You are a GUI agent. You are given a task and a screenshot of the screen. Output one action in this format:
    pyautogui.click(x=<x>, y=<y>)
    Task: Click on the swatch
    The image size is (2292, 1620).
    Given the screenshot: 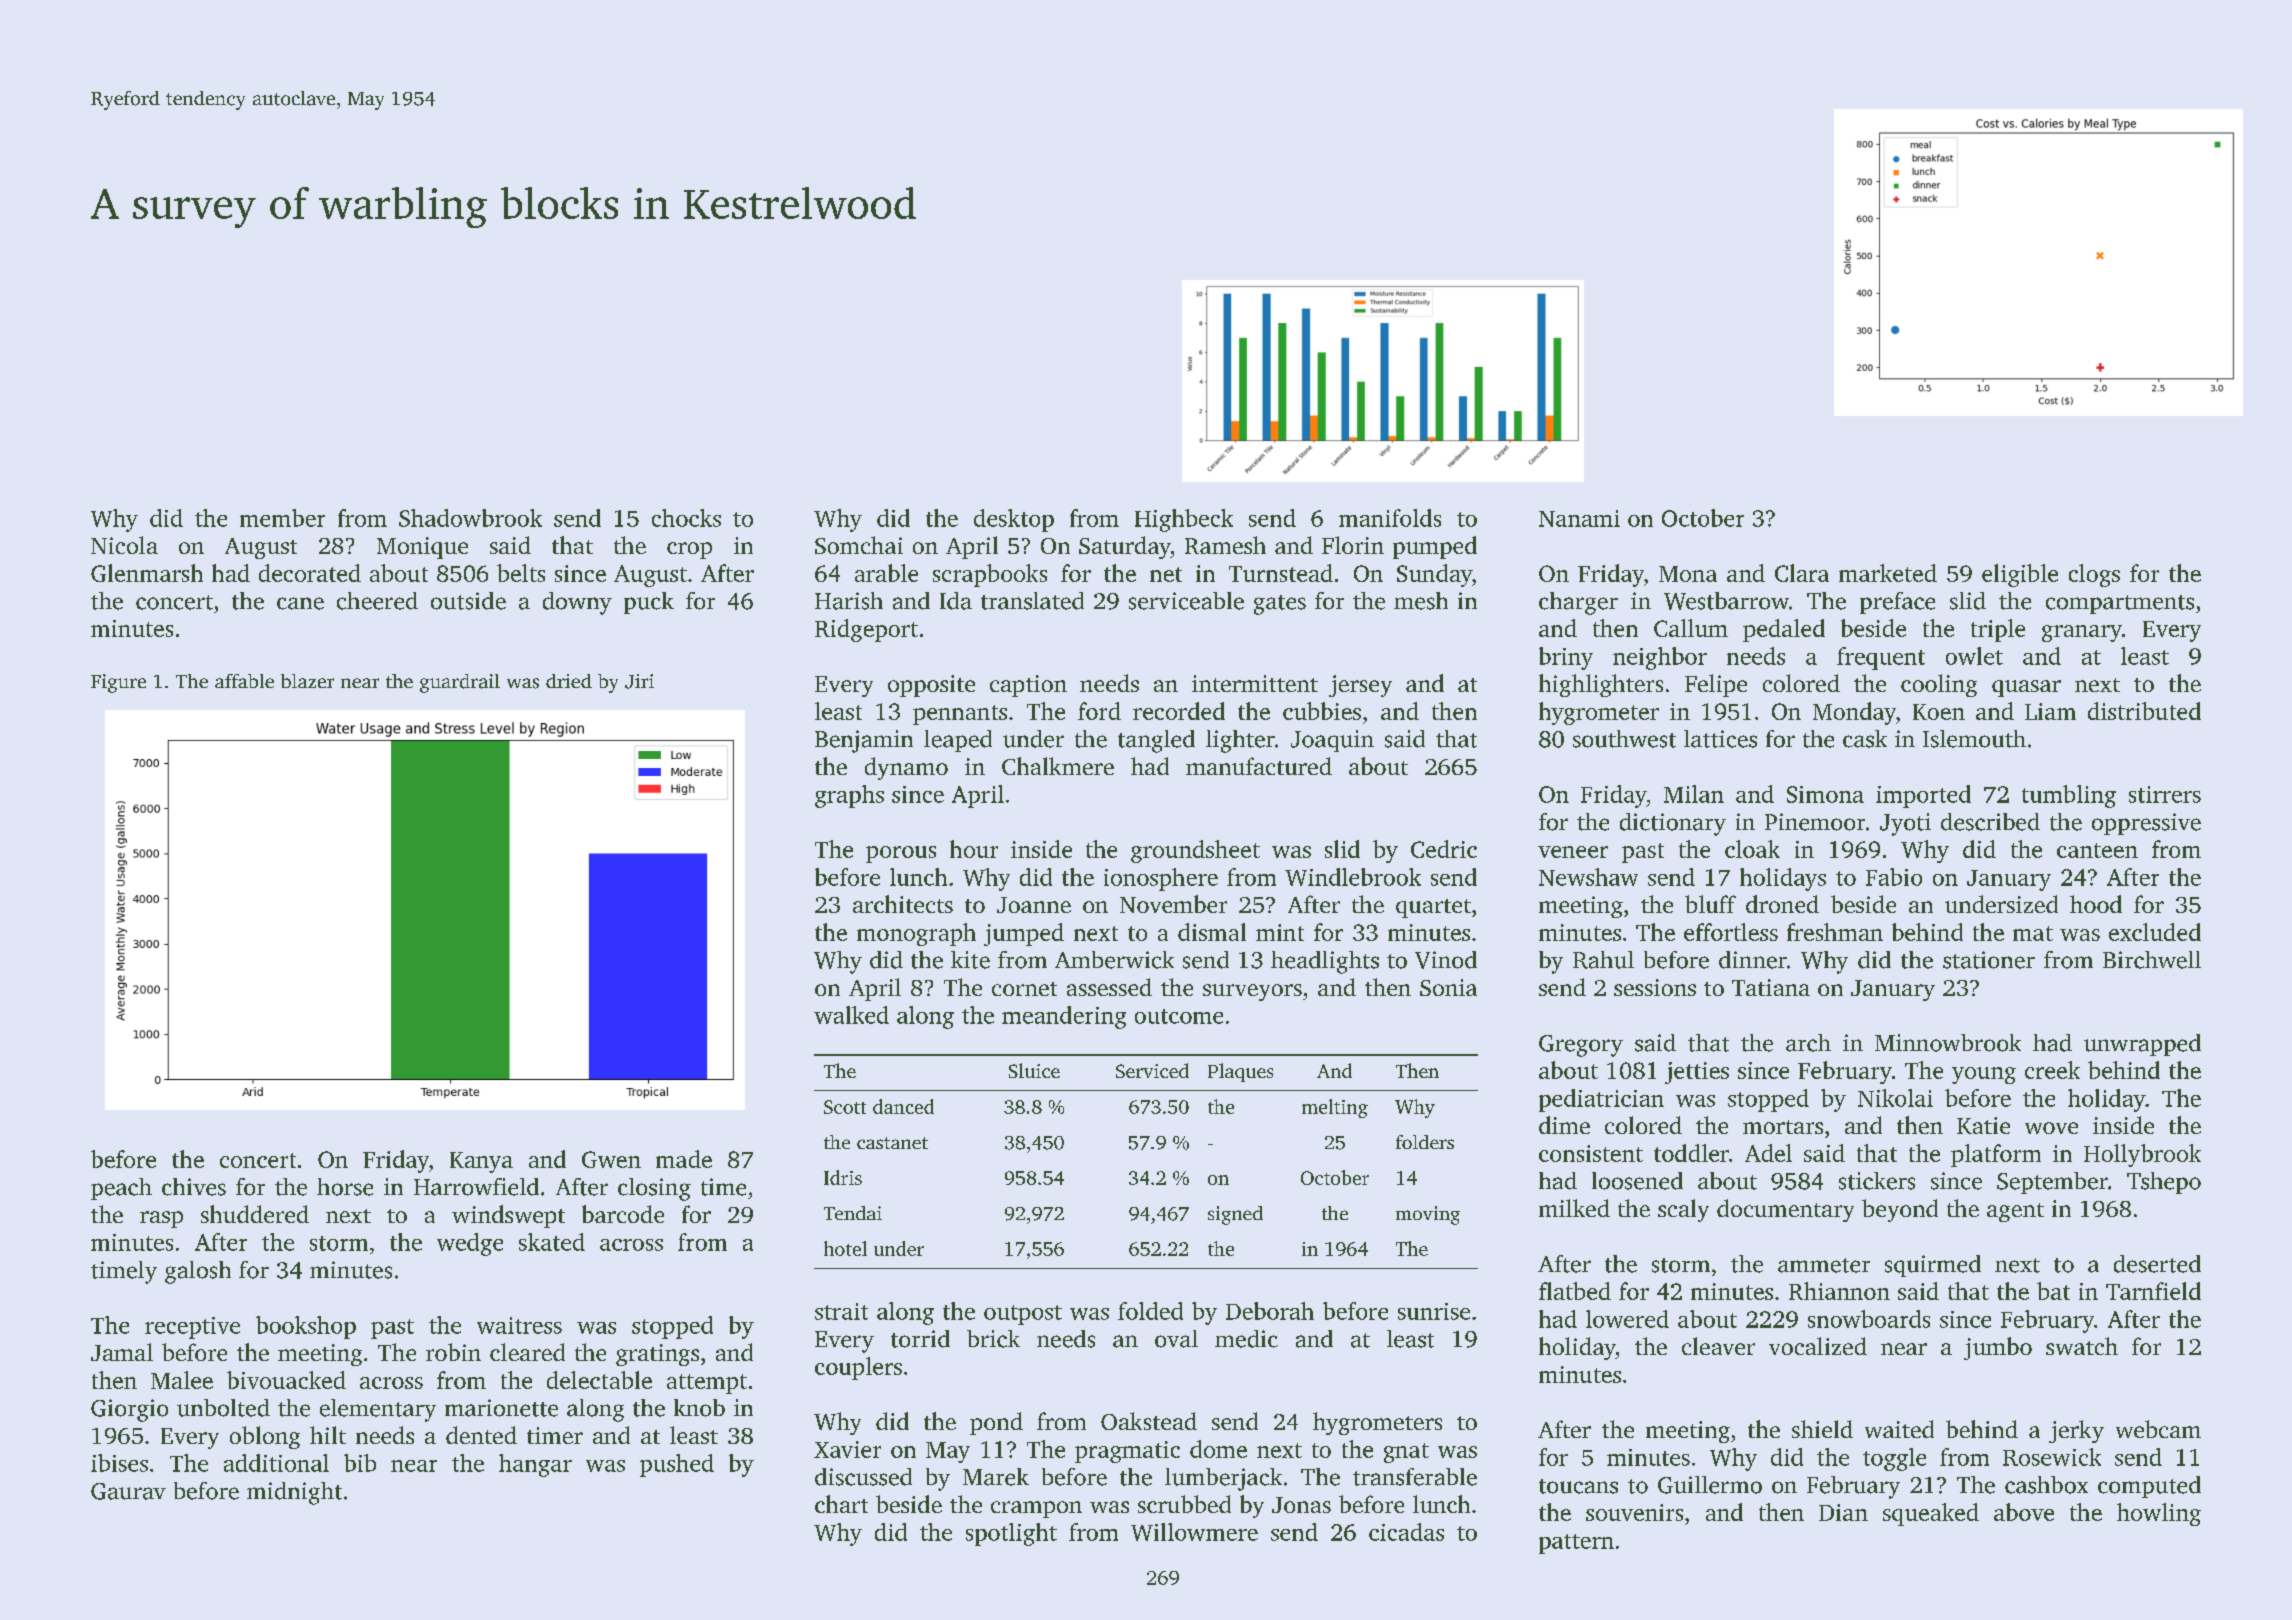 What is the action you would take?
    pyautogui.click(x=2082, y=1346)
